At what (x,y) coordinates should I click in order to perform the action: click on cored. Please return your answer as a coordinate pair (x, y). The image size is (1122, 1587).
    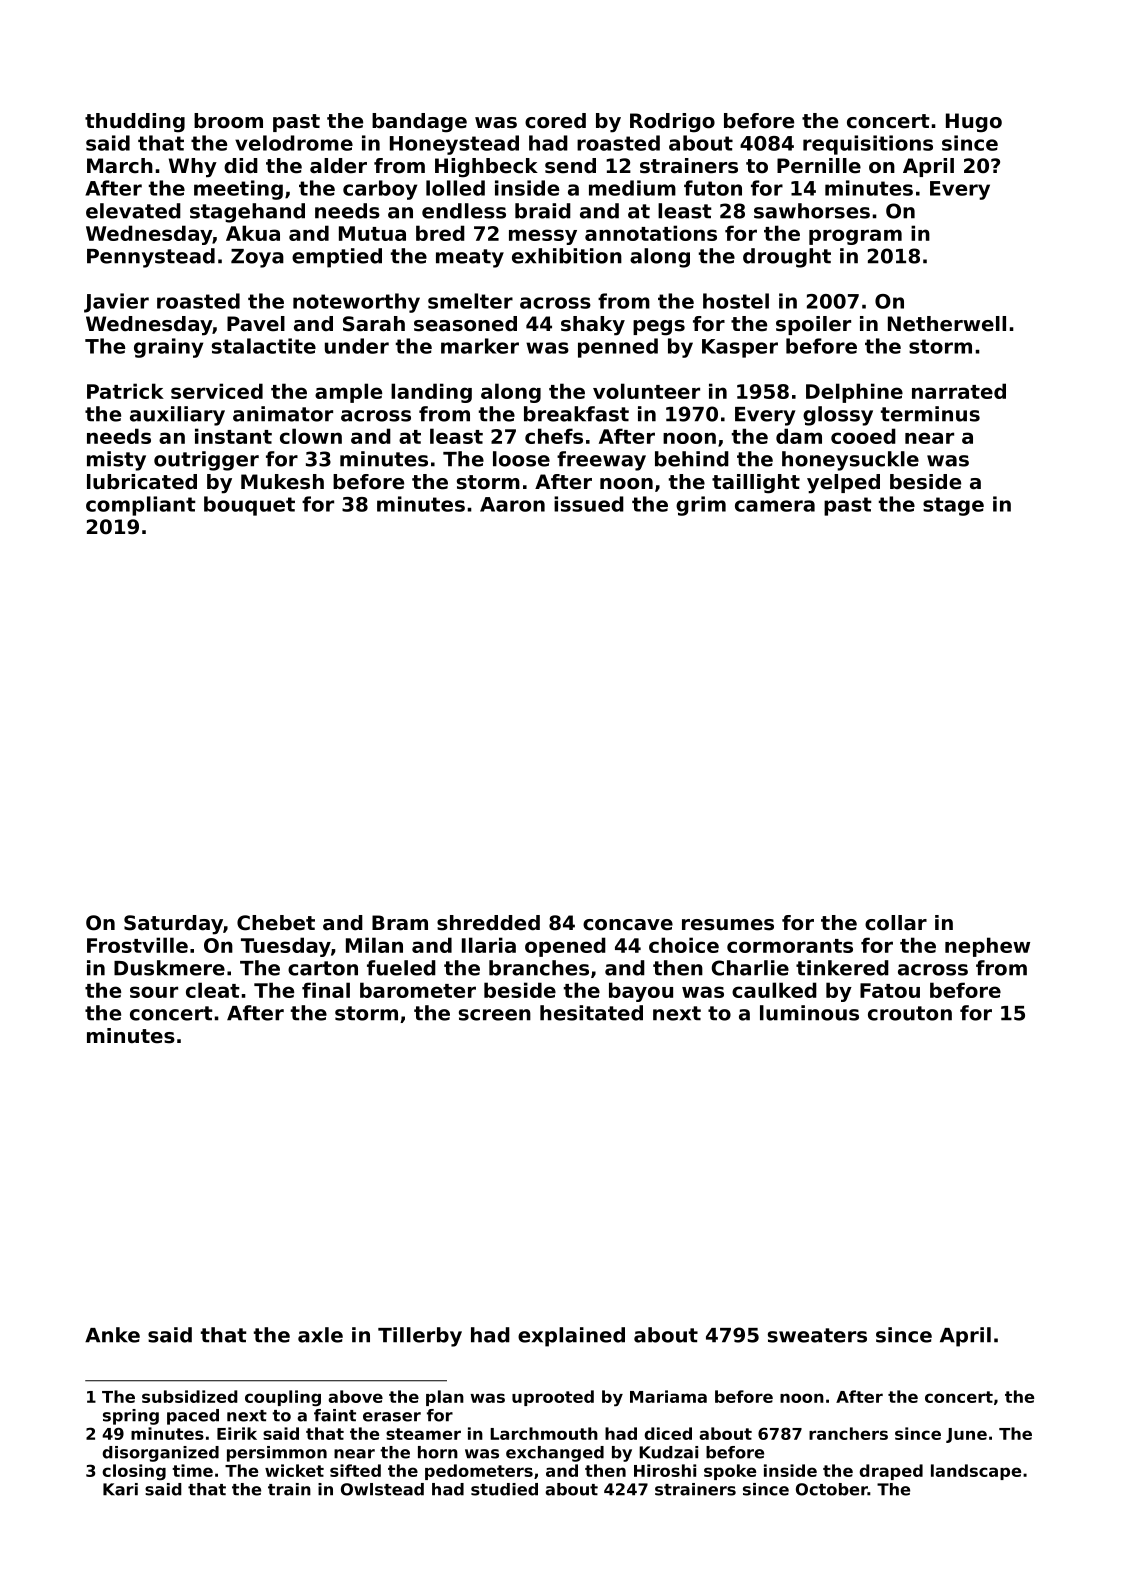
    Looking at the image, I should click on (555, 121).
